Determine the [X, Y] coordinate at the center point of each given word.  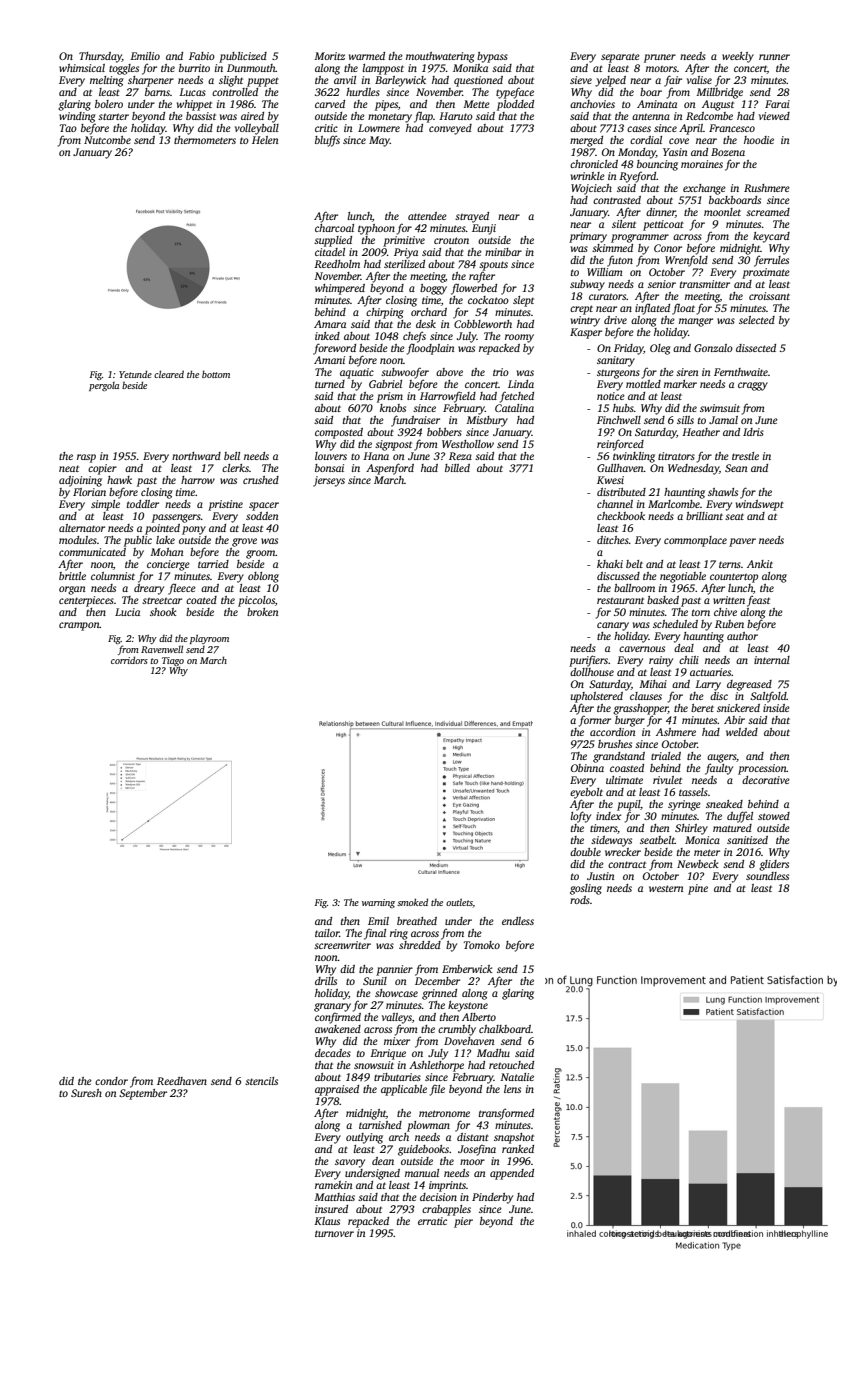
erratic [432, 1221]
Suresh [86, 1093]
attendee [427, 216]
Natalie [517, 1077]
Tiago [173, 661]
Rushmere [767, 188]
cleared [169, 374]
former [595, 721]
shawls [723, 492]
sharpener [151, 81]
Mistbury [487, 421]
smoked [412, 902]
